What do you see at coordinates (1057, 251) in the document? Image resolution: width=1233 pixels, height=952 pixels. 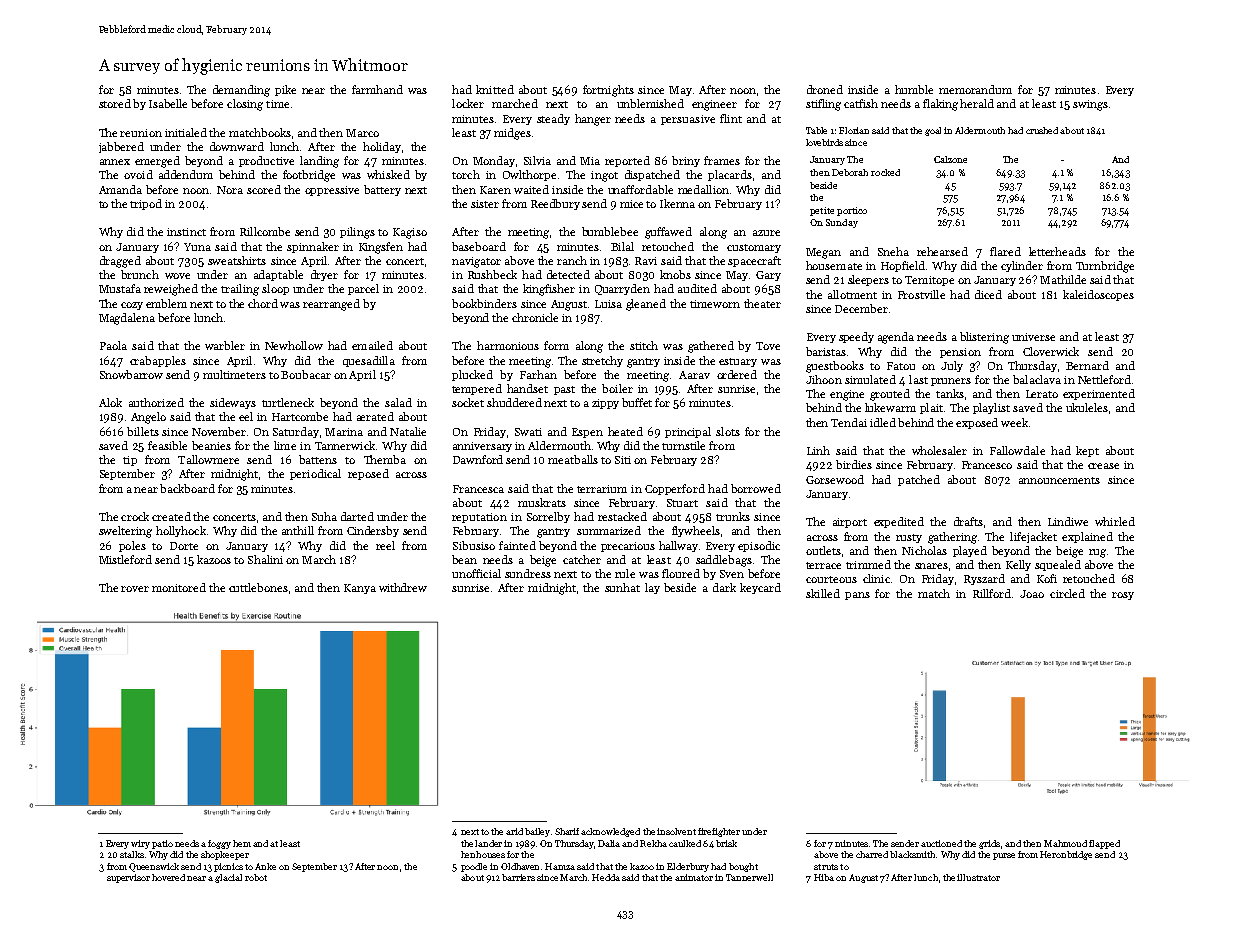 I see `letterheads` at bounding box center [1057, 251].
